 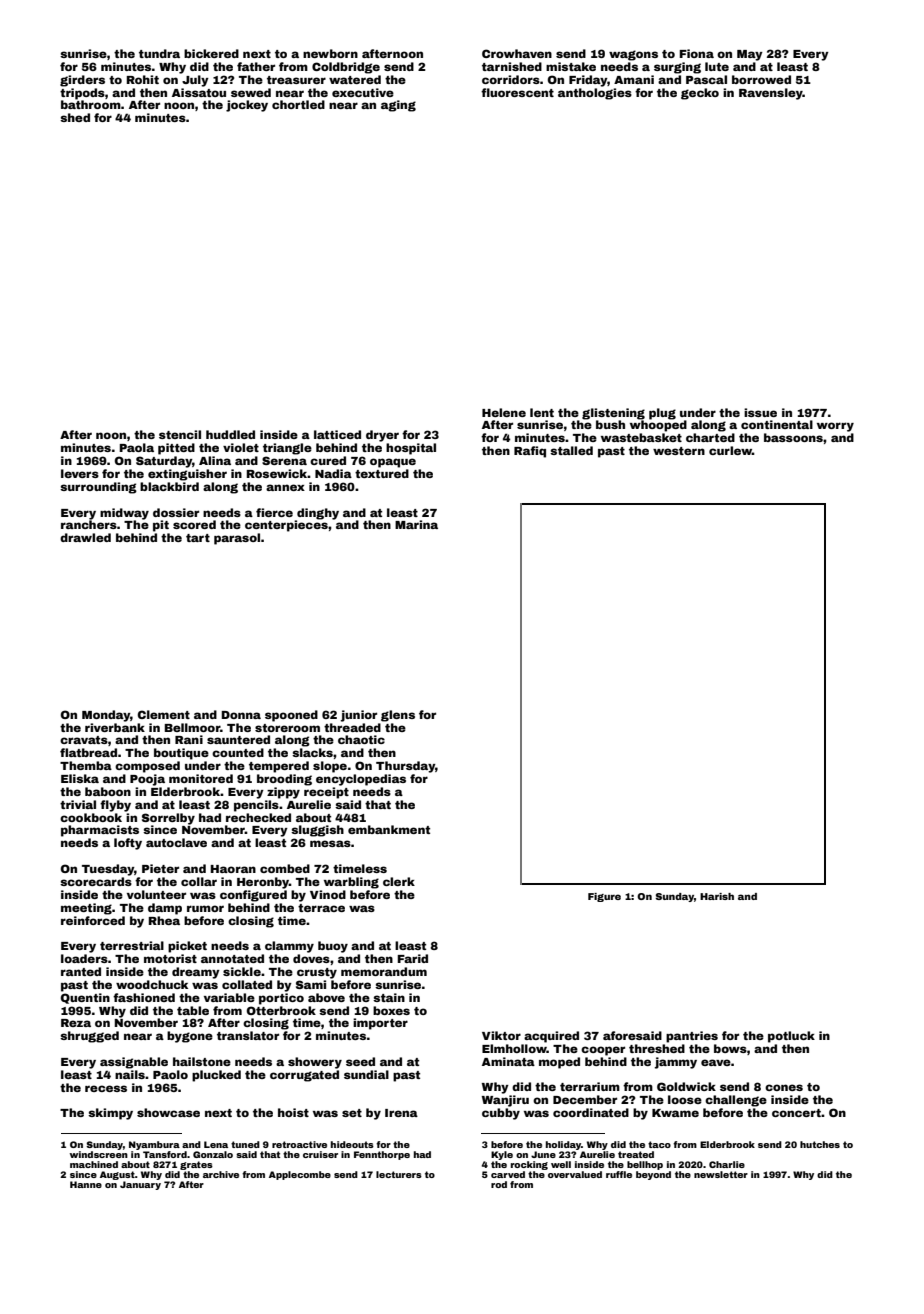 What do you see at coordinates (215, 460) in the image?
I see `Alina` at bounding box center [215, 460].
